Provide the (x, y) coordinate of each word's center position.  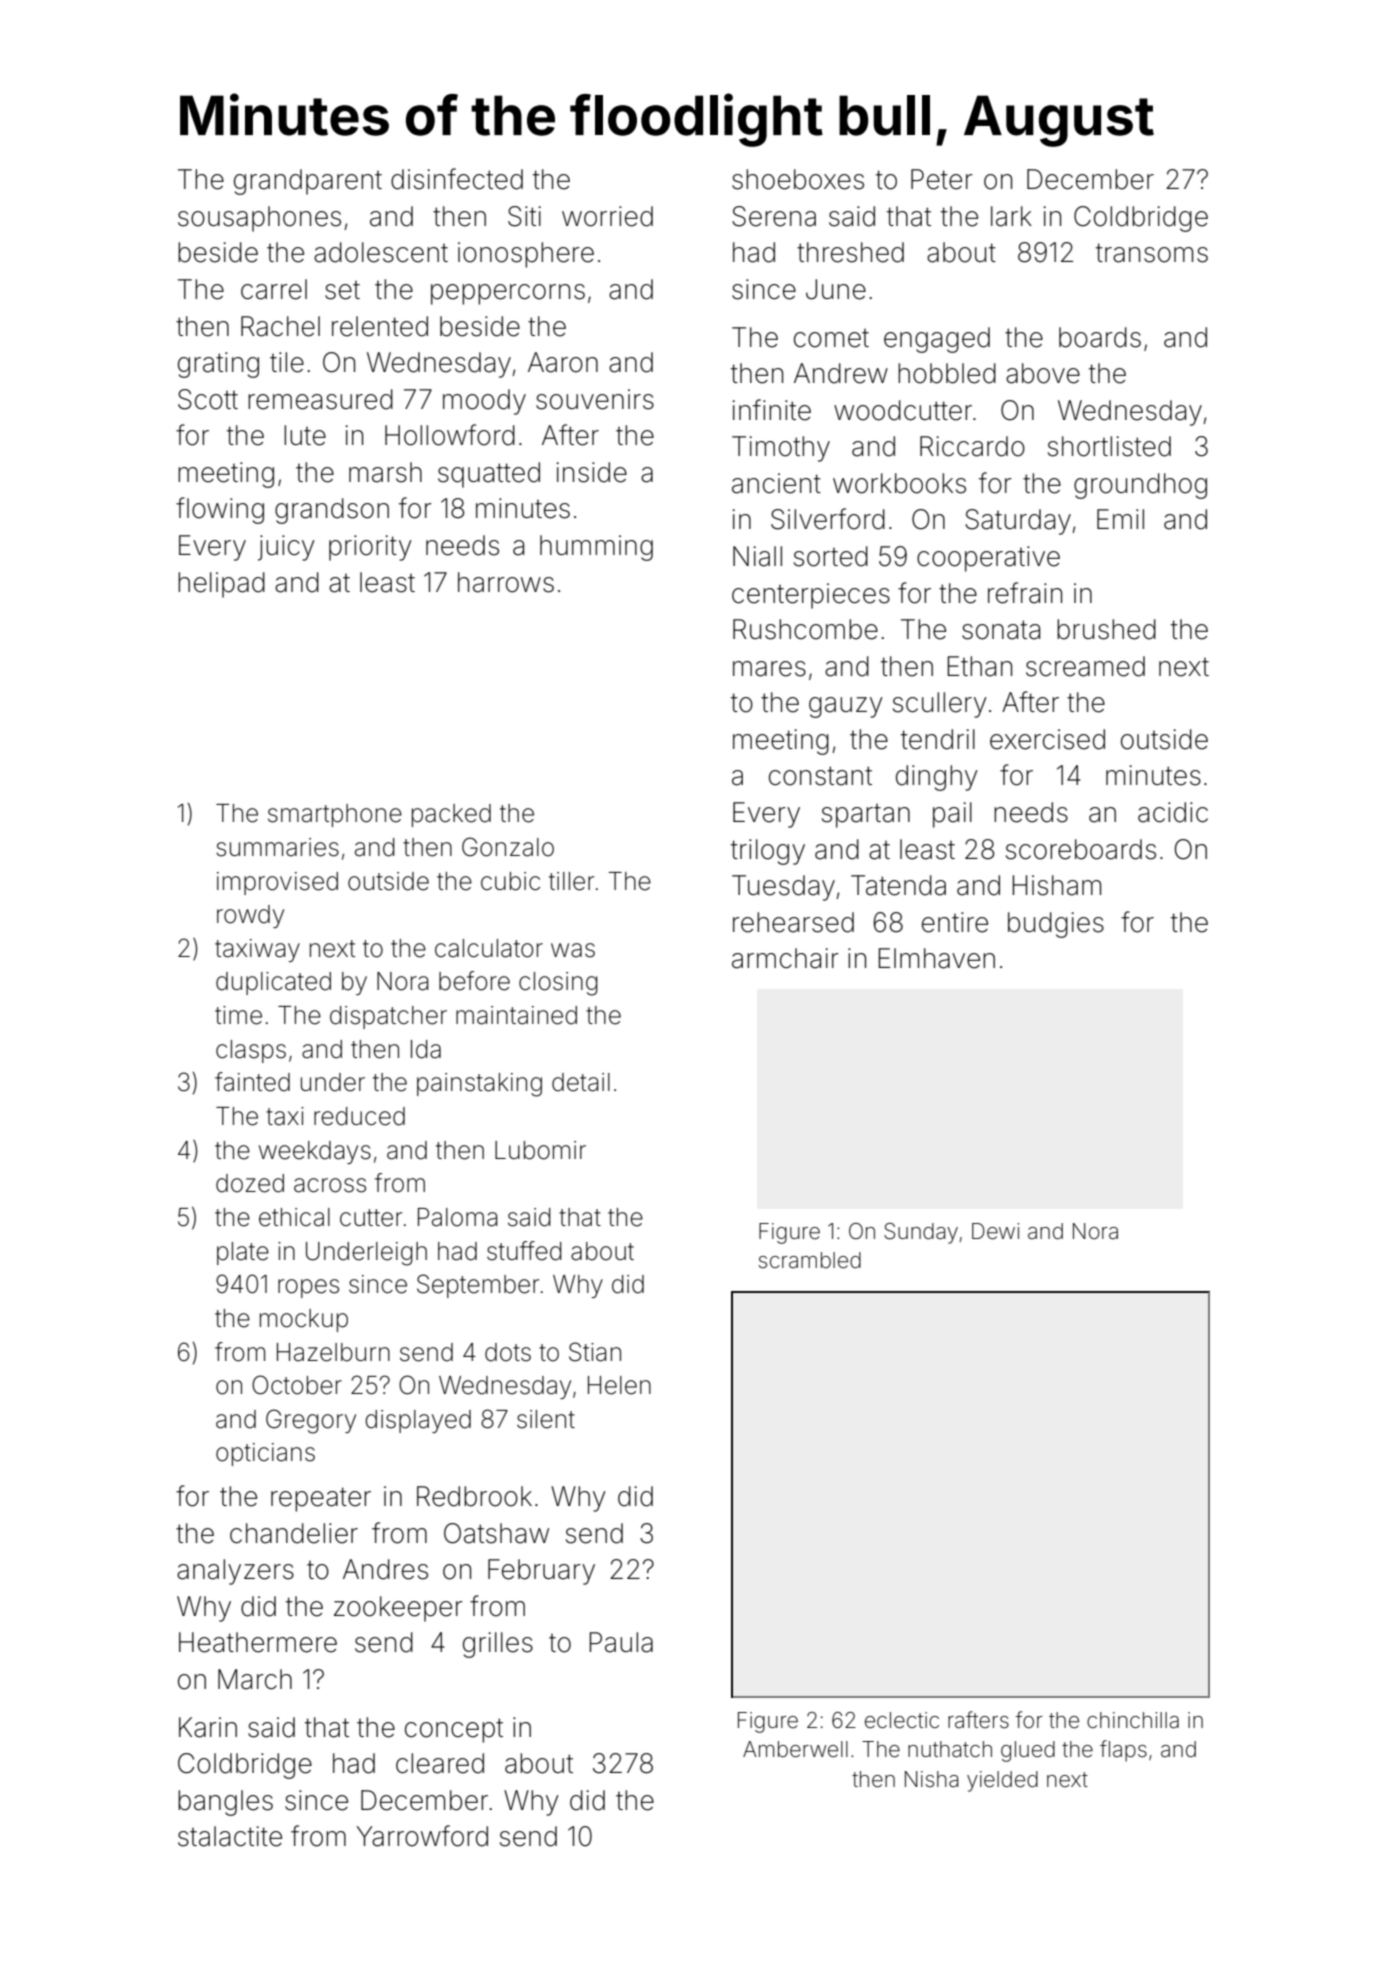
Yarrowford (422, 1836)
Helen (619, 1385)
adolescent (381, 252)
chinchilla (1133, 1720)
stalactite (230, 1836)
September (478, 1286)
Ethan (979, 666)
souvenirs (595, 399)
